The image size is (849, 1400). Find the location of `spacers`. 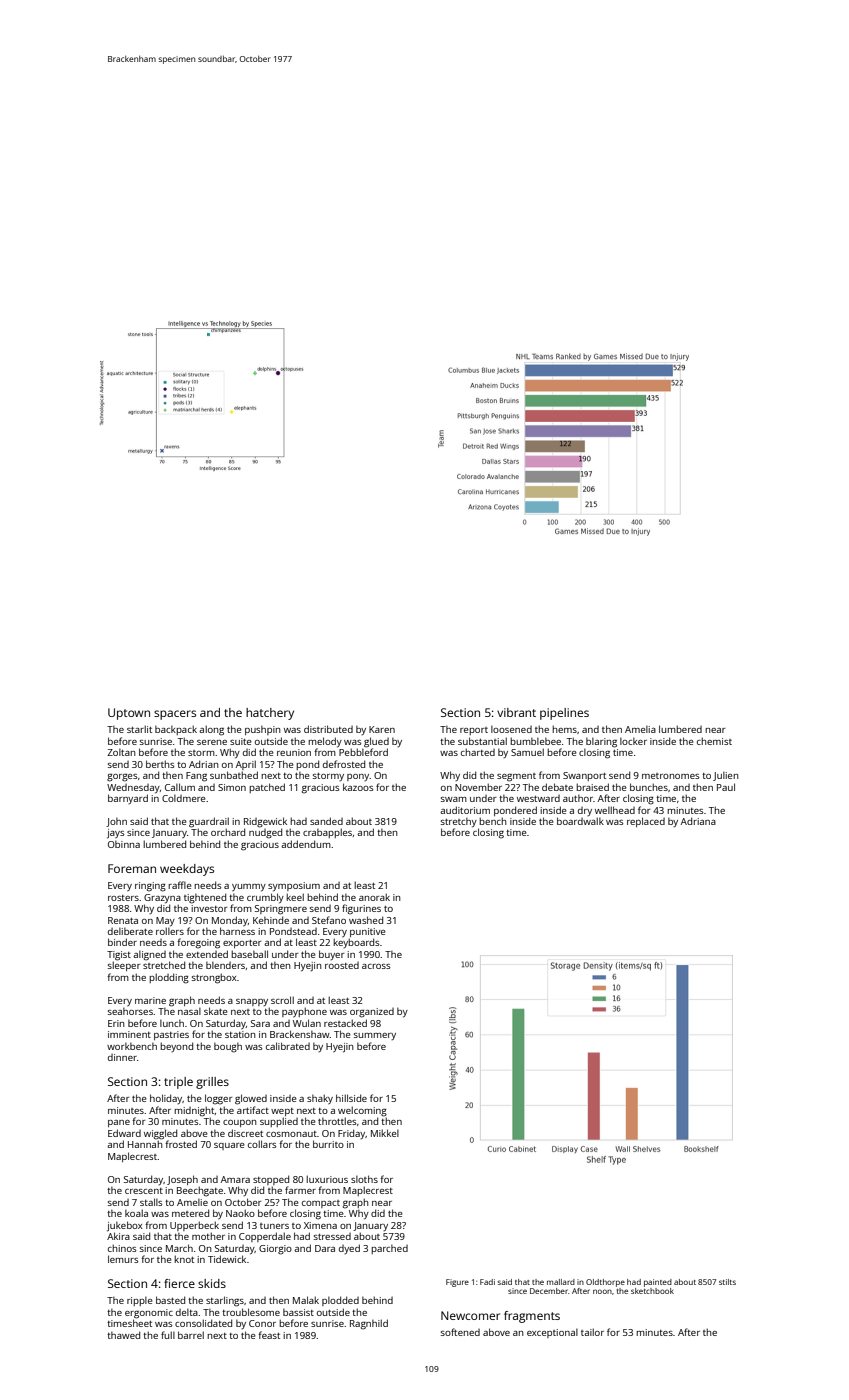

spacers is located at coordinates (175, 715).
